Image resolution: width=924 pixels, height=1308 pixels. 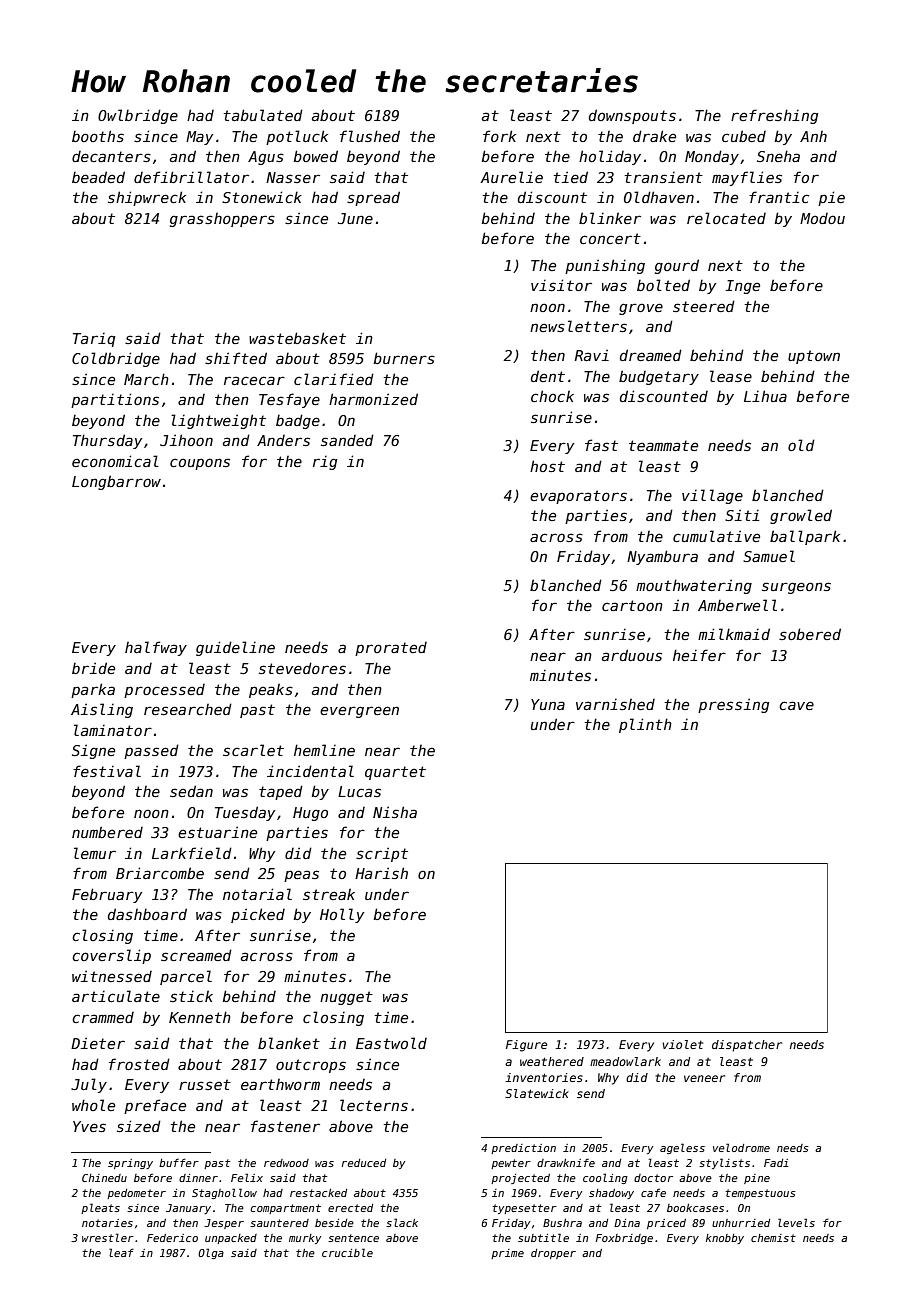 What do you see at coordinates (89, 1126) in the document?
I see `Yves` at bounding box center [89, 1126].
